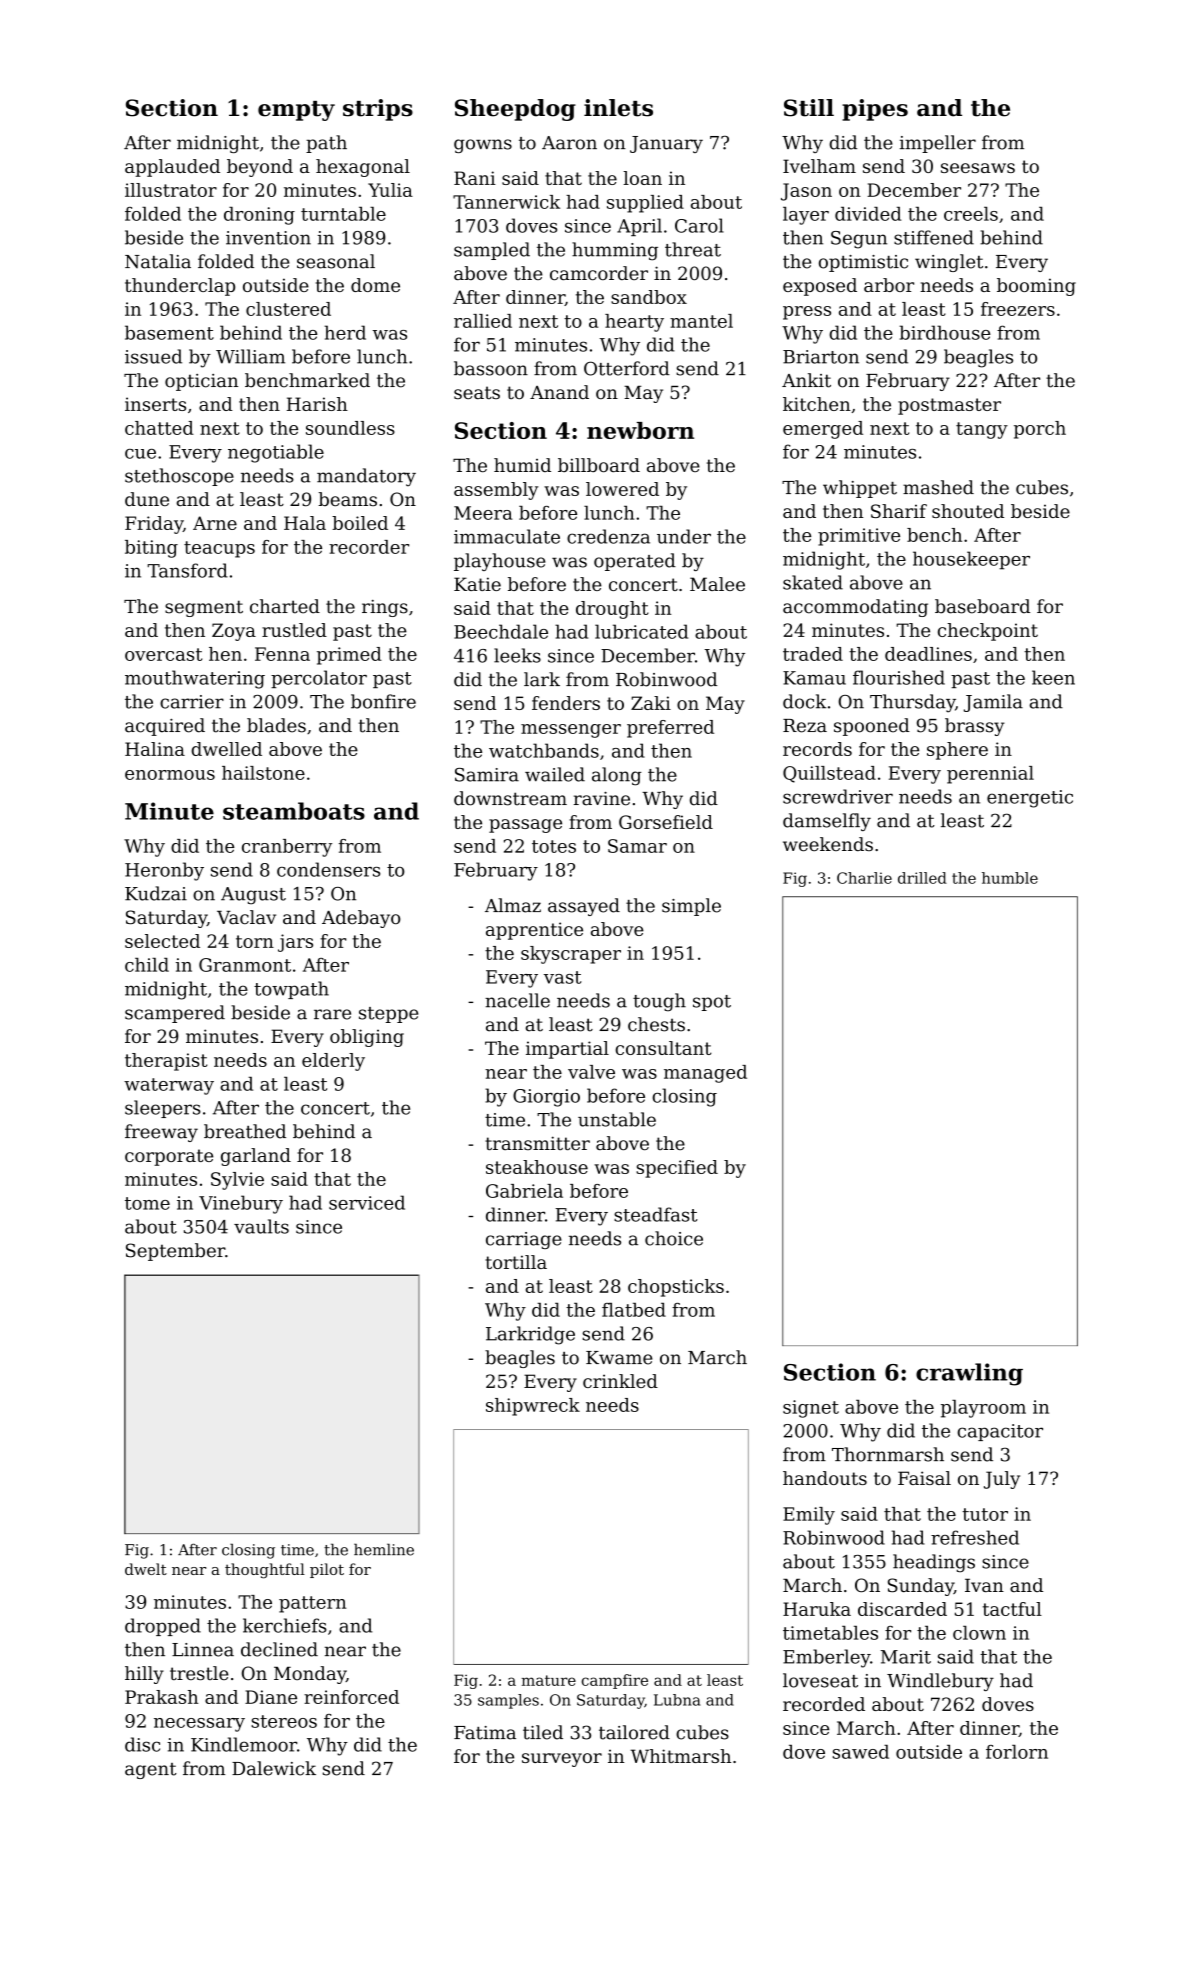  I want to click on arbor, so click(889, 285).
